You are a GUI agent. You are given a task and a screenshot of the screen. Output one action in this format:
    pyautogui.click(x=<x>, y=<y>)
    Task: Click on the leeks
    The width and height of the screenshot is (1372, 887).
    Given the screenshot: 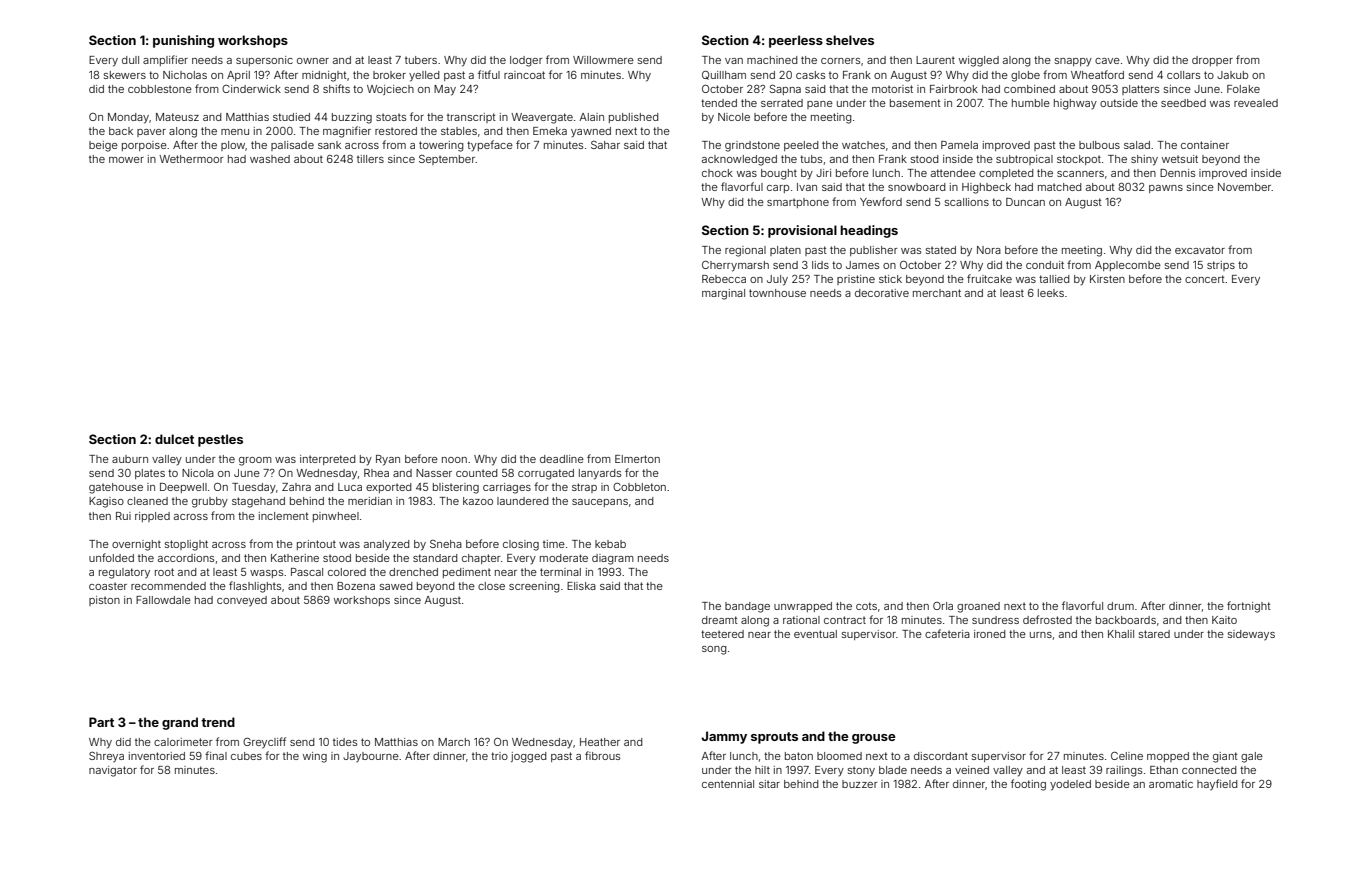 What is the action you would take?
    pyautogui.click(x=1051, y=293)
